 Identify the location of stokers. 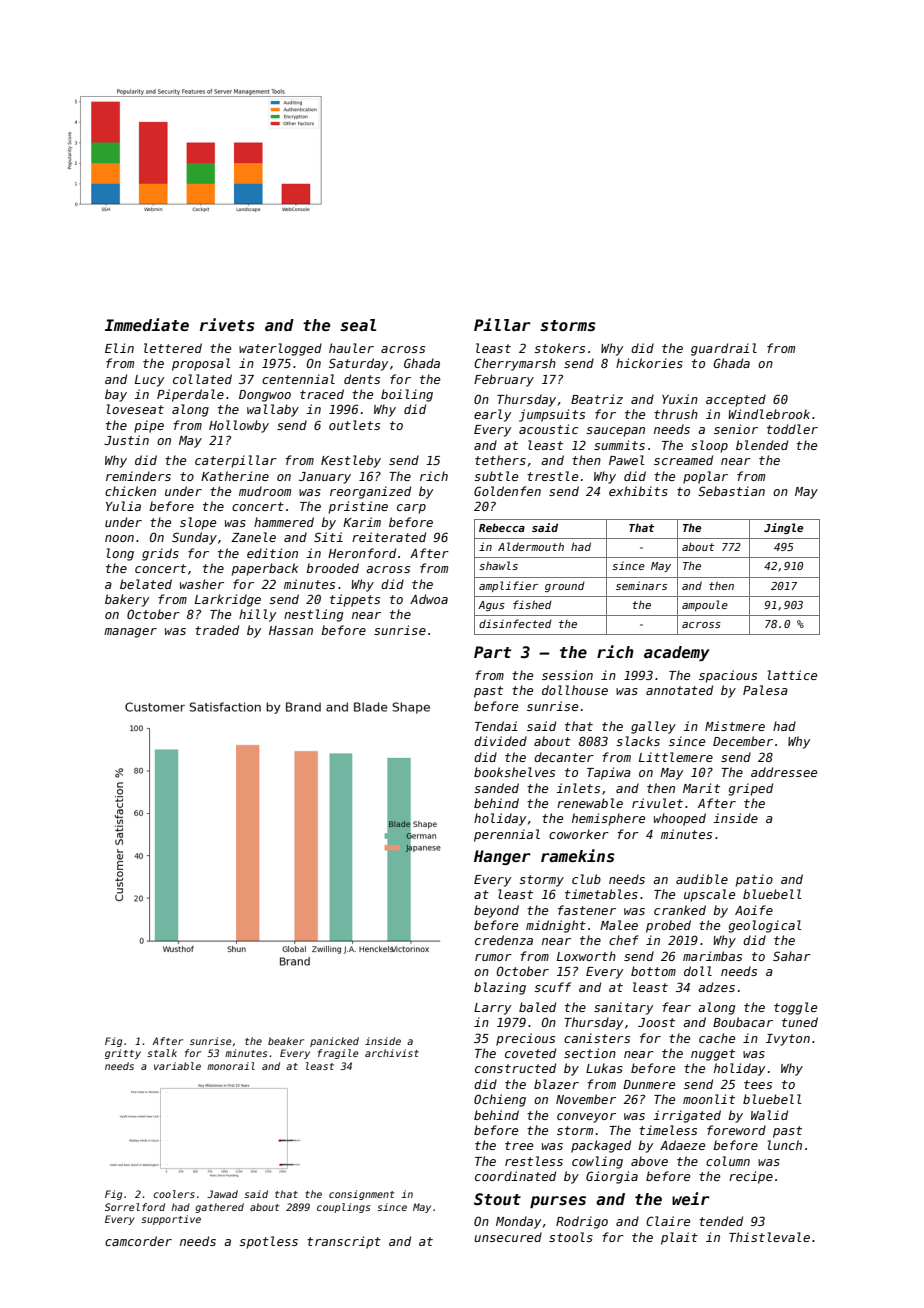
(559, 348).
